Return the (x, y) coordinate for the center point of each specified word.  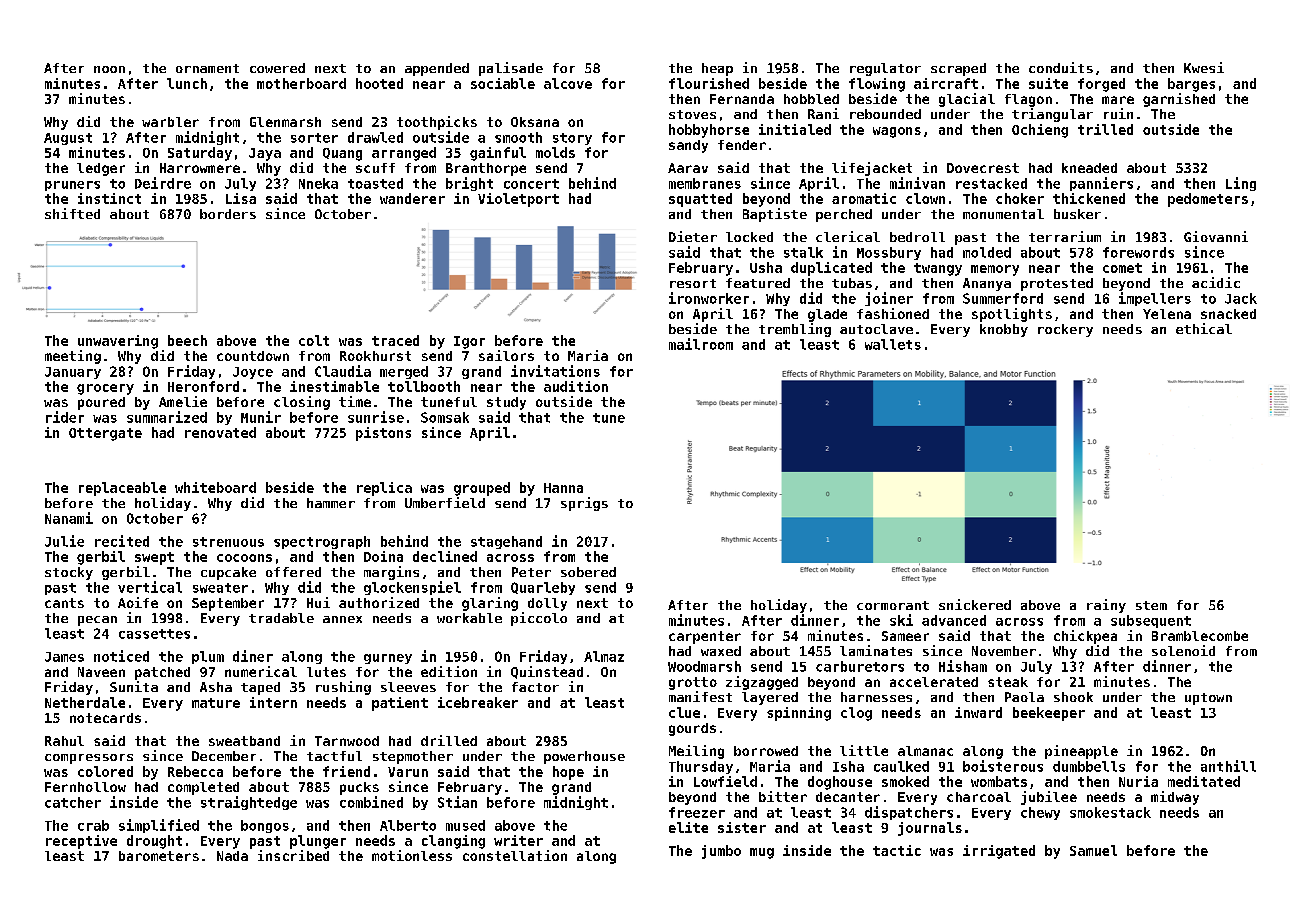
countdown (253, 356)
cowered (277, 68)
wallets (893, 344)
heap (717, 69)
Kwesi (1204, 67)
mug (762, 853)
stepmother (413, 757)
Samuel (1093, 850)
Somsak (445, 417)
